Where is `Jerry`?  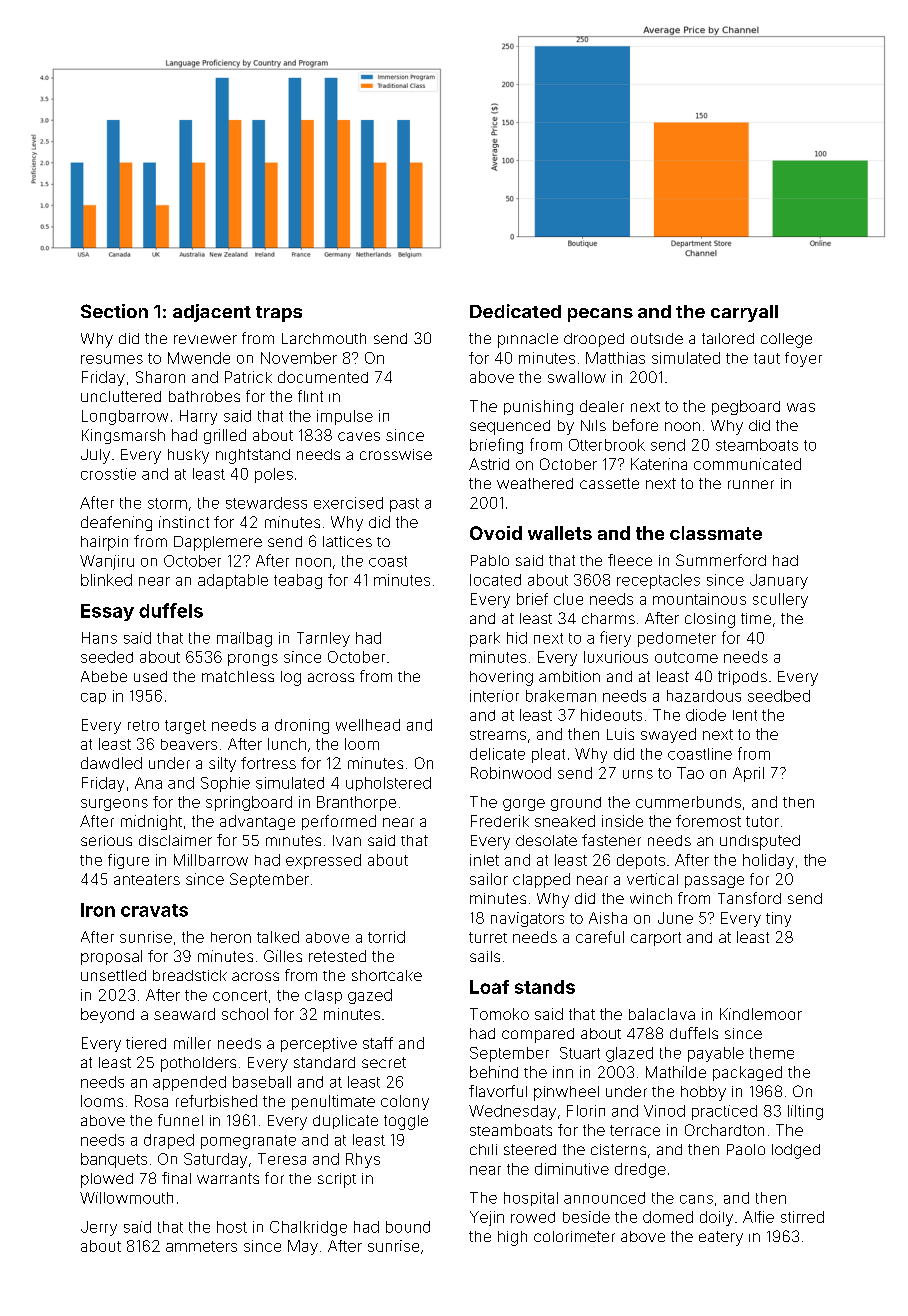
Jerry is located at coordinates (99, 1228).
